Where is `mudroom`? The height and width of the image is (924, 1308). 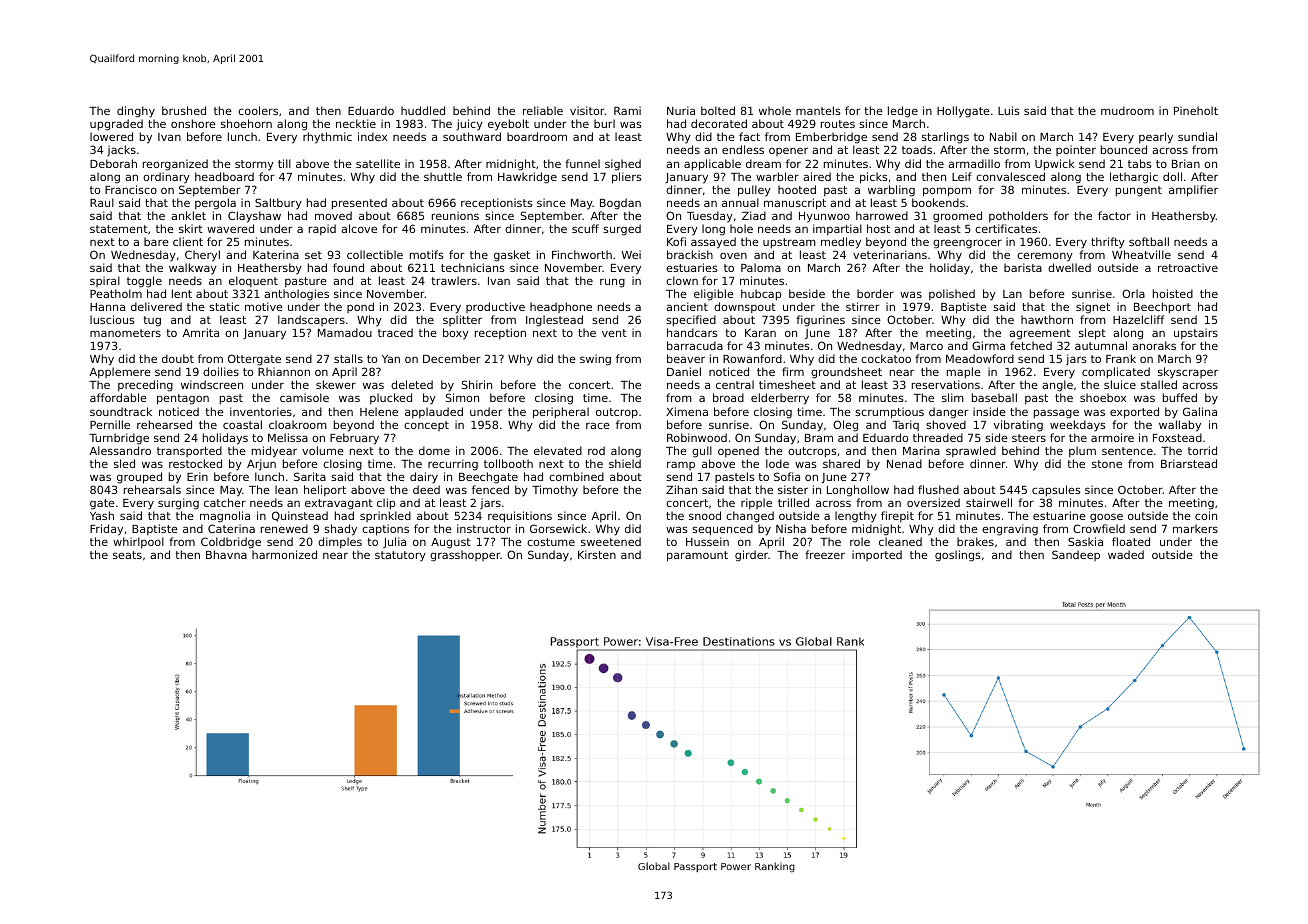
mudroom is located at coordinates (1127, 110).
